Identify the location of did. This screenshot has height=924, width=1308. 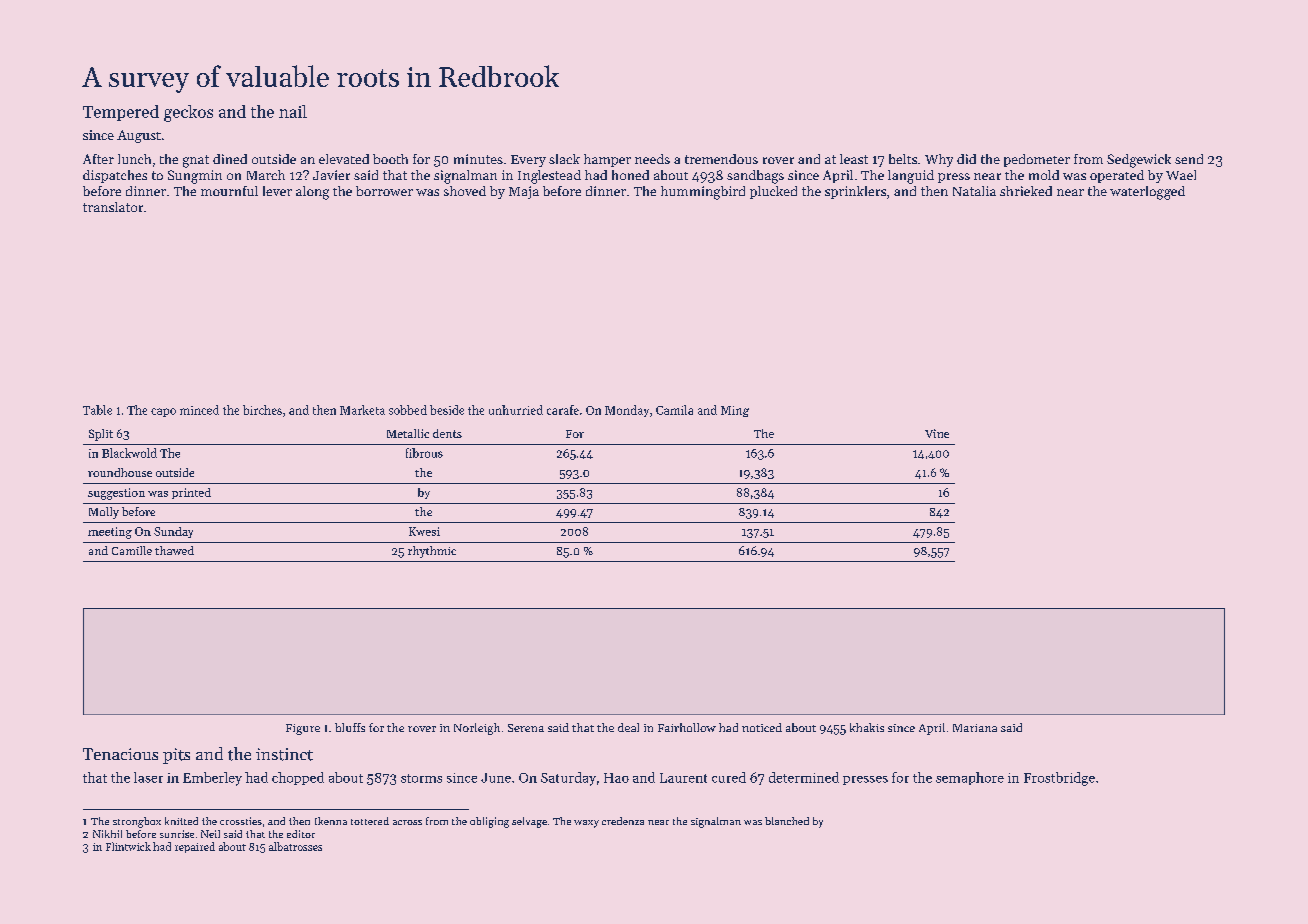
(966, 159).
